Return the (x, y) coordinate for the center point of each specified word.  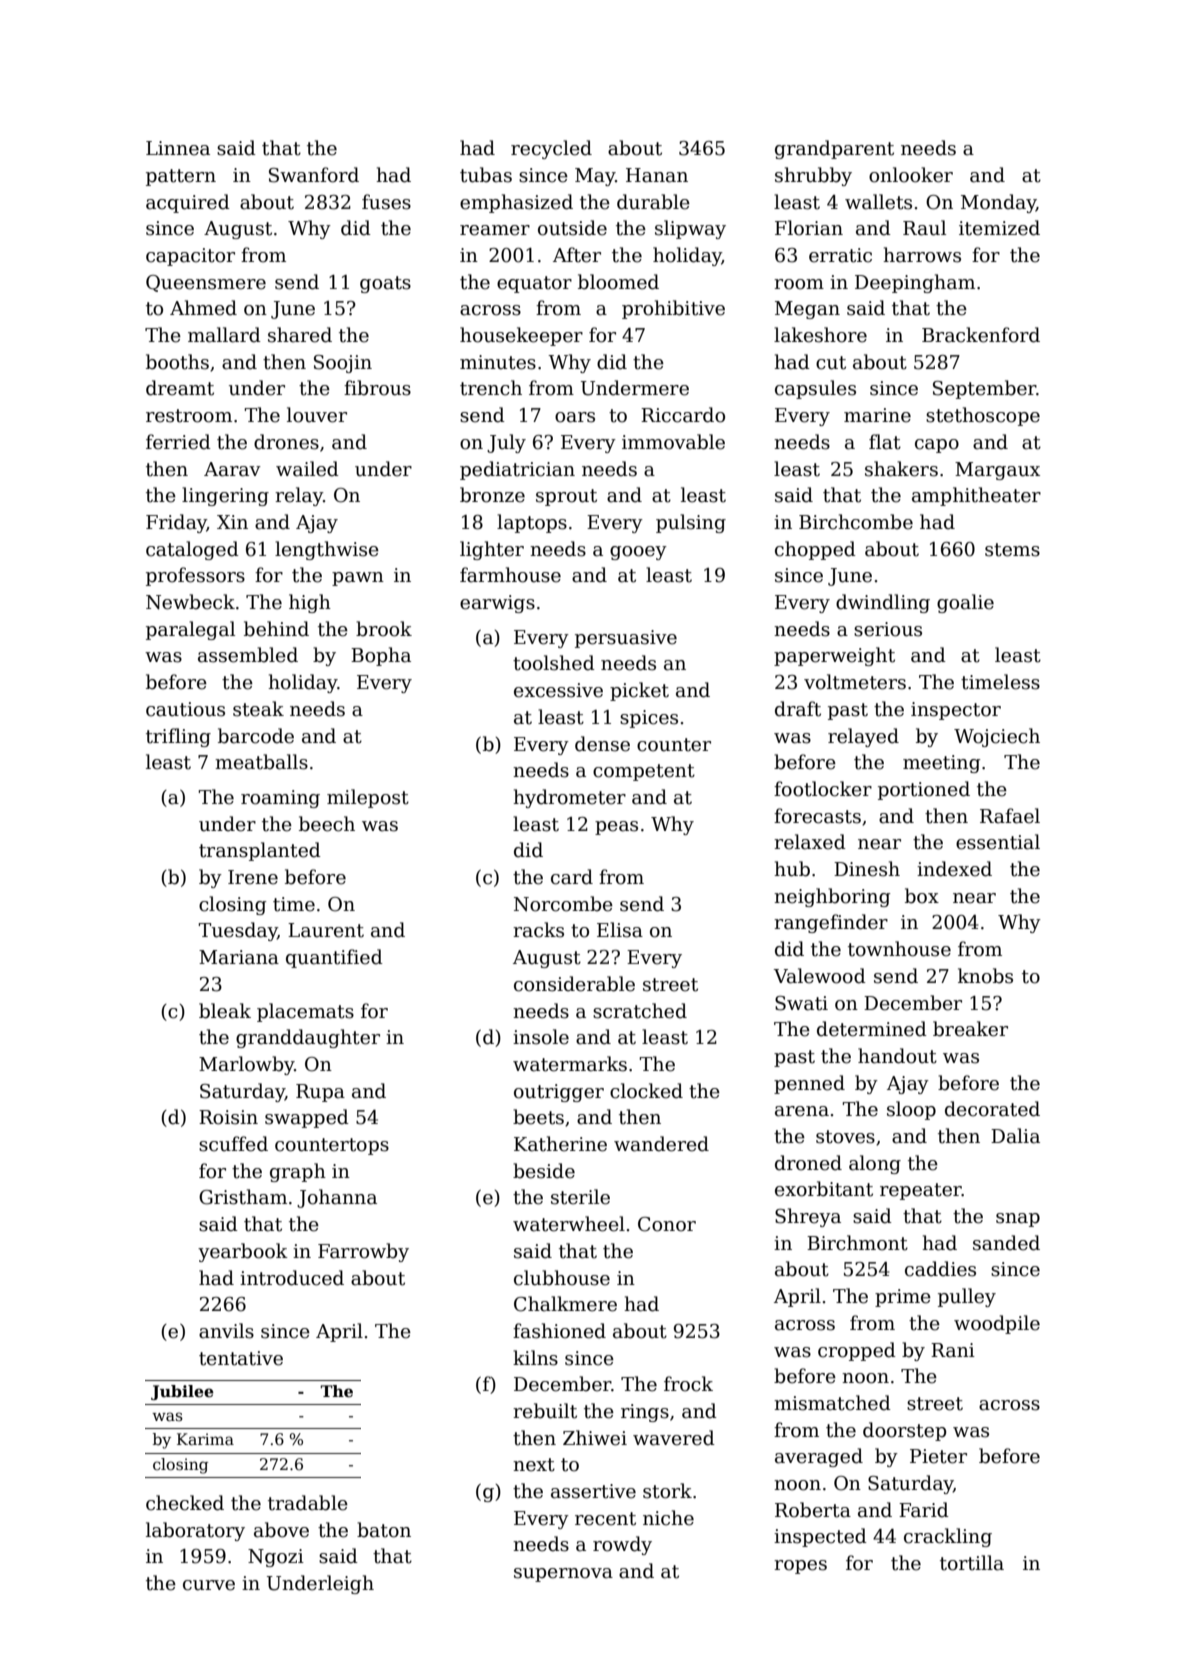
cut (831, 363)
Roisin (228, 1117)
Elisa (620, 930)
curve (209, 1585)
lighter (492, 550)
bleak (225, 1011)
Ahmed (203, 308)
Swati (801, 1003)
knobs (985, 976)
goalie (965, 603)
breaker (970, 1029)
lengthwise (327, 550)
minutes (498, 362)
